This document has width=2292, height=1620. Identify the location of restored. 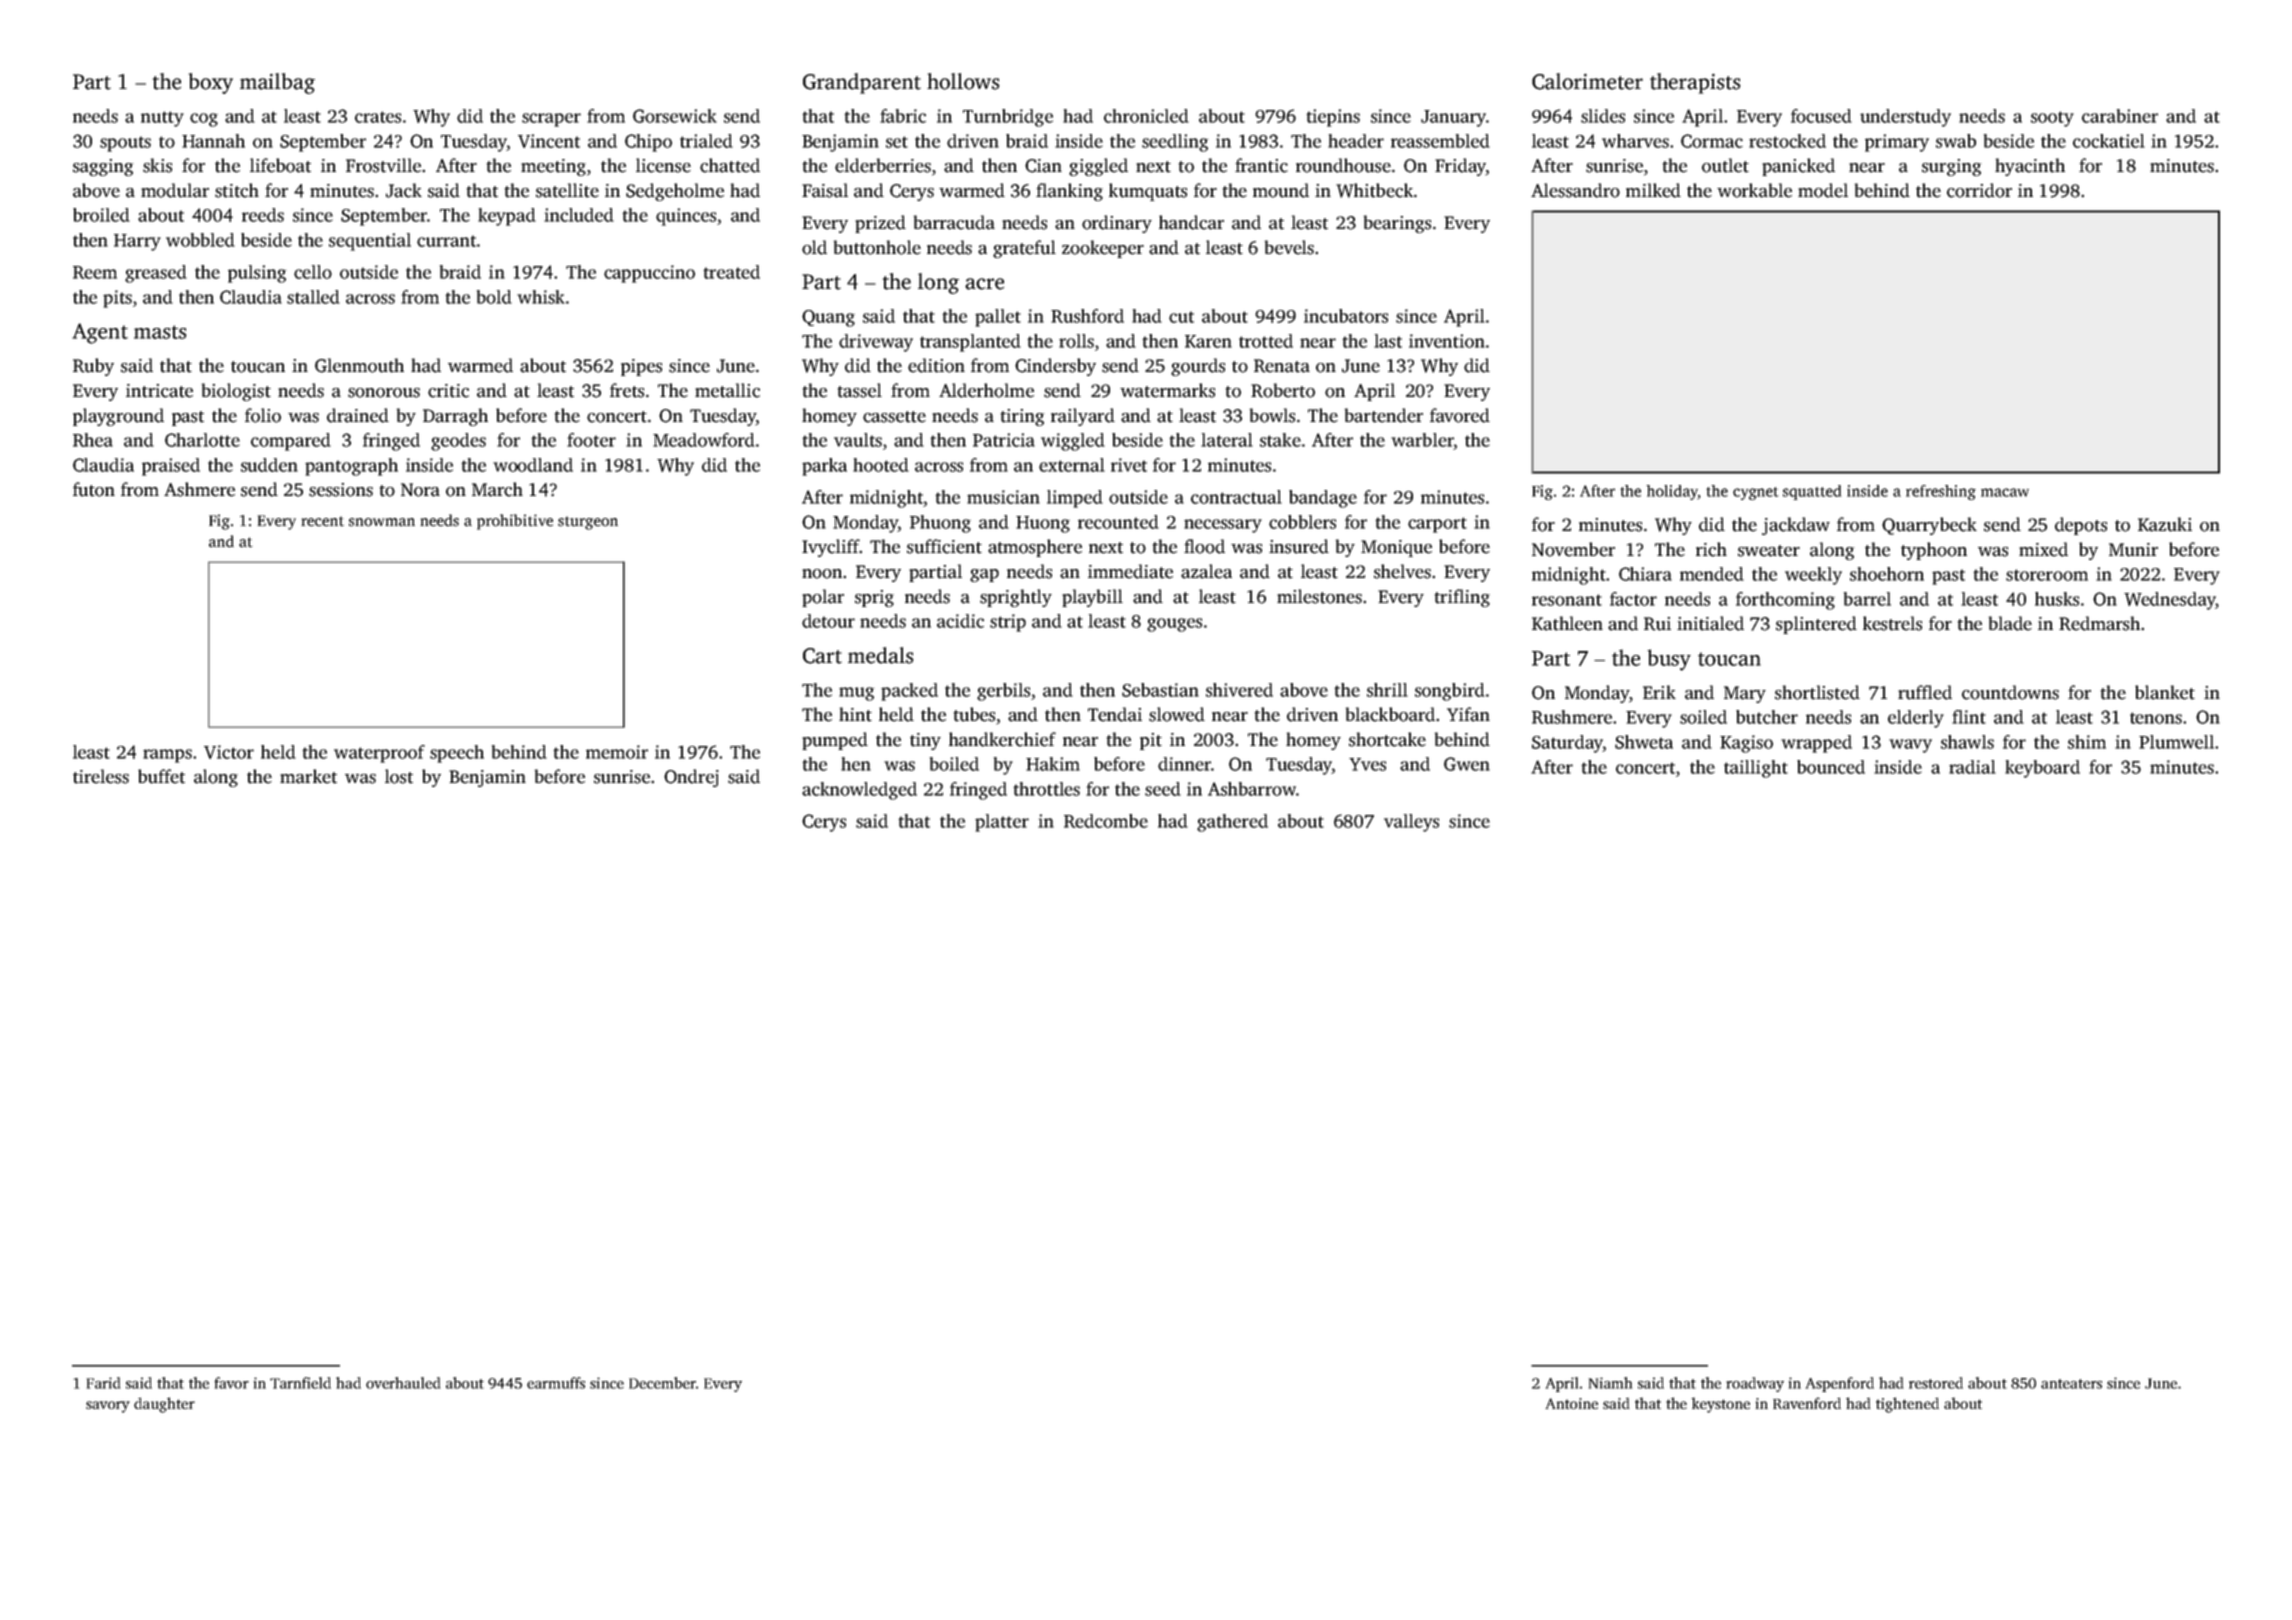
(1936, 1383).
